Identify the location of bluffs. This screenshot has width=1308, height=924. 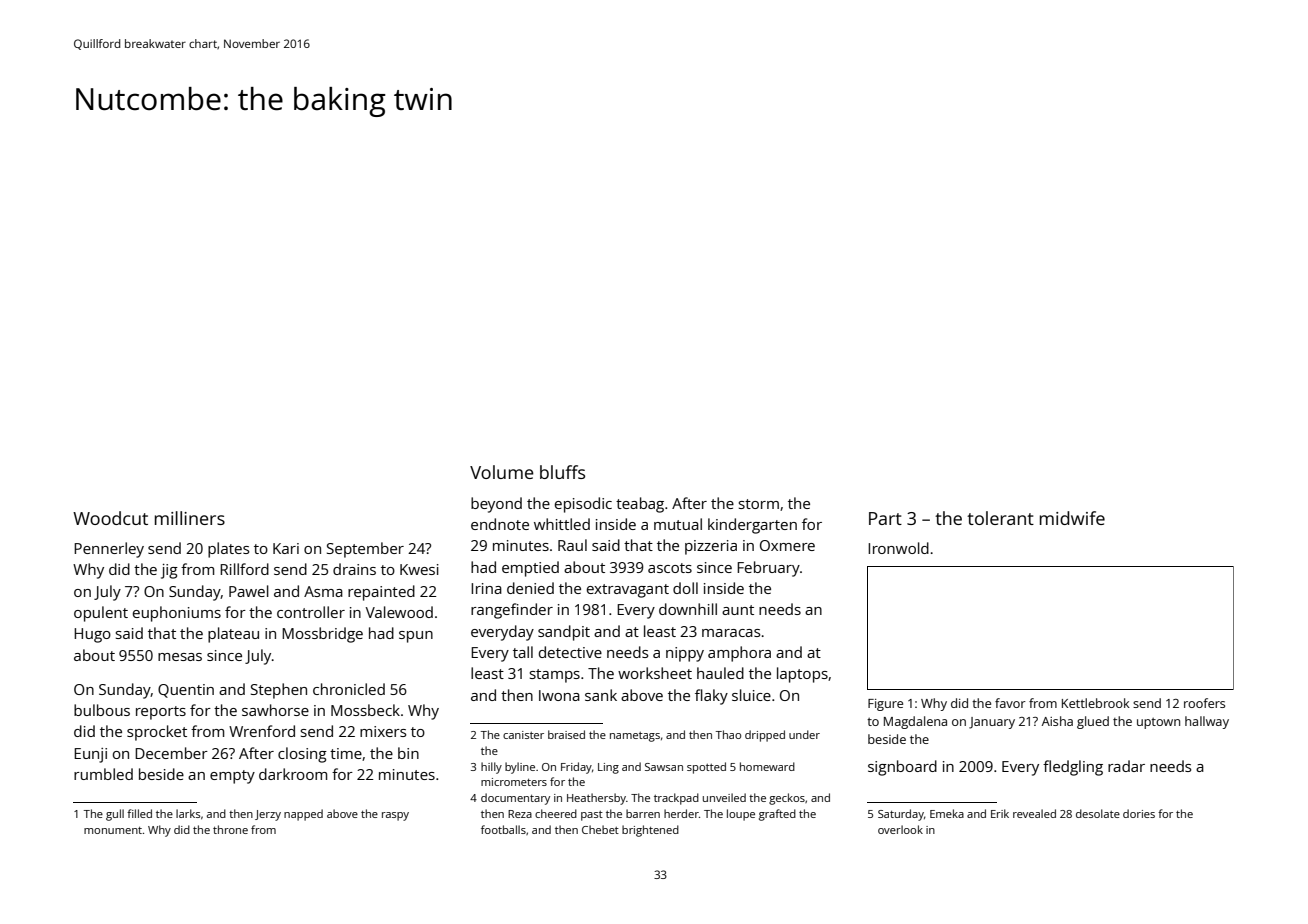
(562, 472).
